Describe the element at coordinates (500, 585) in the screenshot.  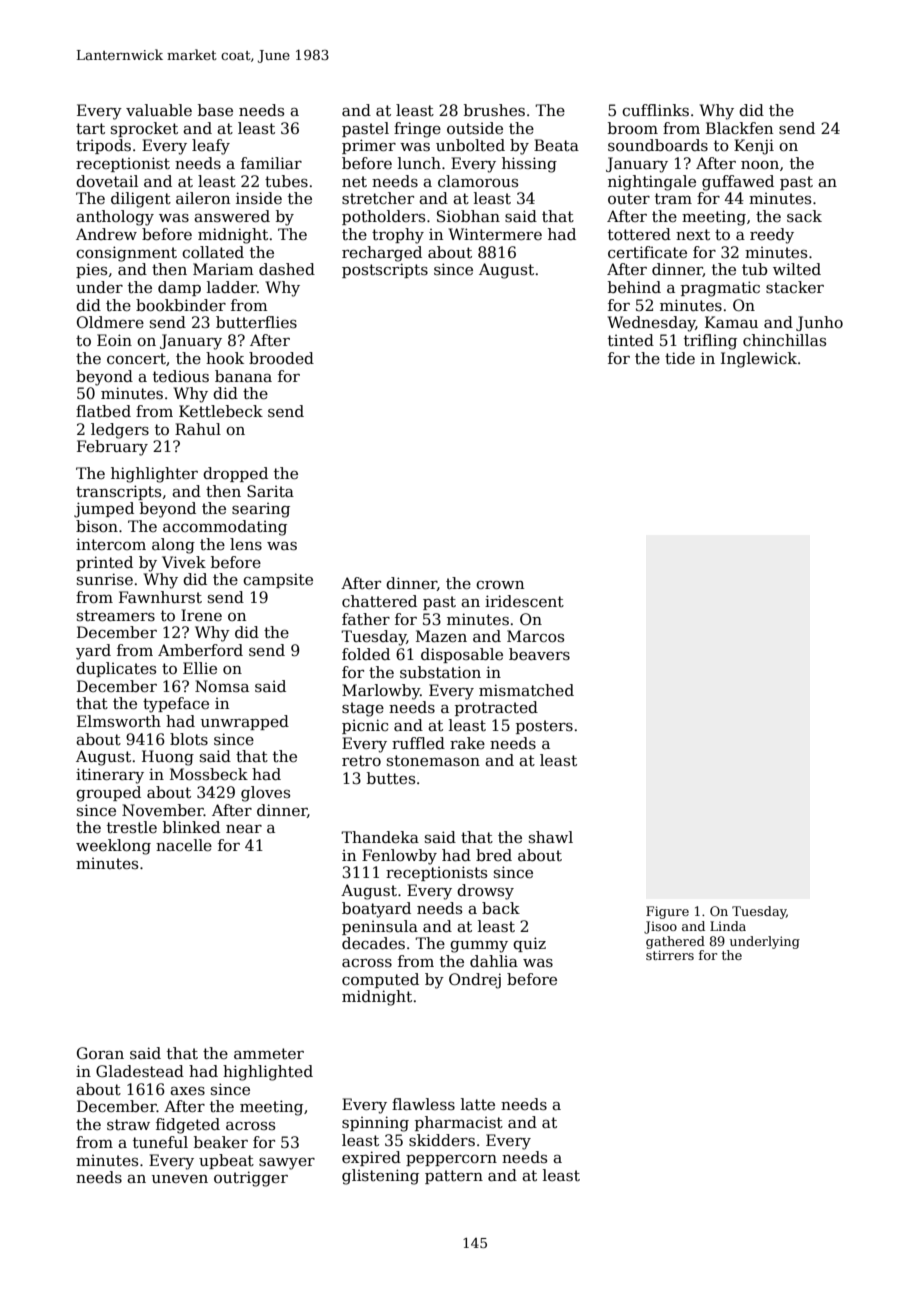
I see `crown` at that location.
